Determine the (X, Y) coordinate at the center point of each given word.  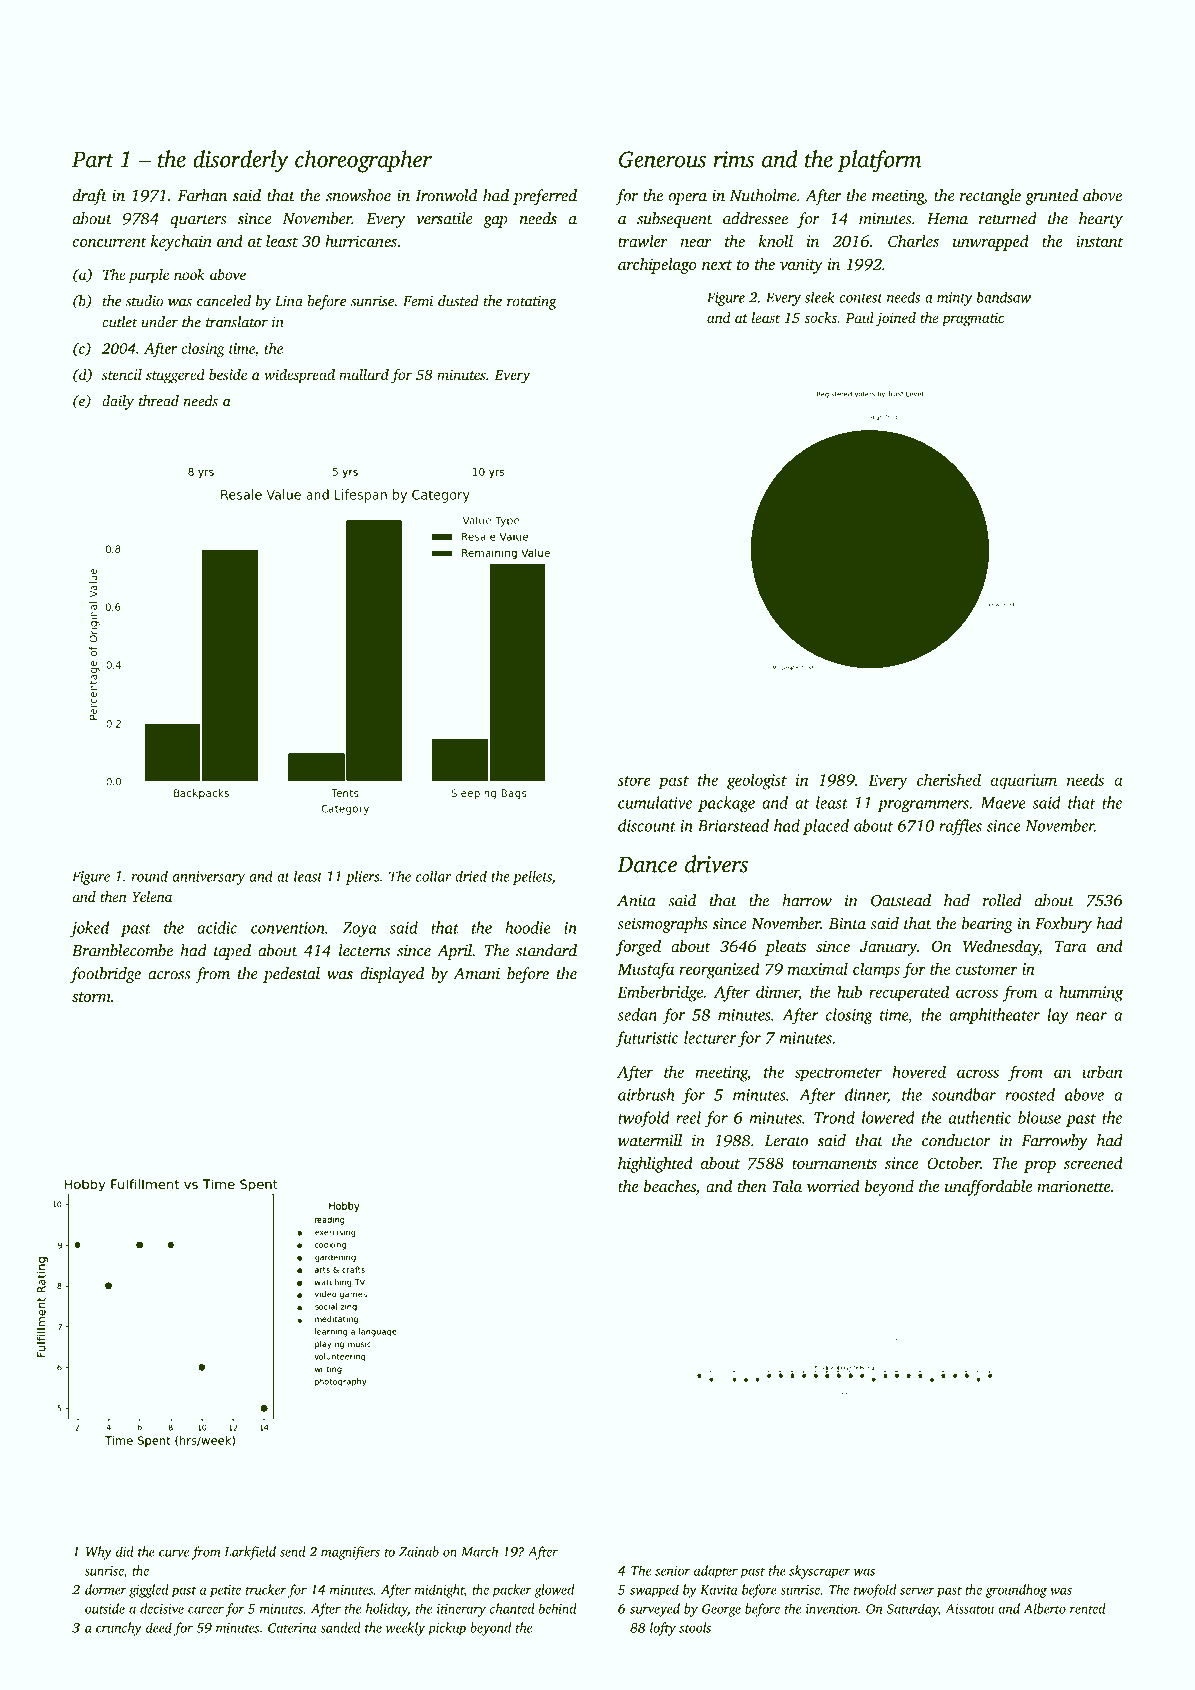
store (634, 781)
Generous (662, 159)
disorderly (241, 161)
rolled (1002, 900)
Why (99, 1553)
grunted (1051, 197)
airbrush (646, 1094)
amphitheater (994, 1016)
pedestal (291, 975)
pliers (362, 877)
